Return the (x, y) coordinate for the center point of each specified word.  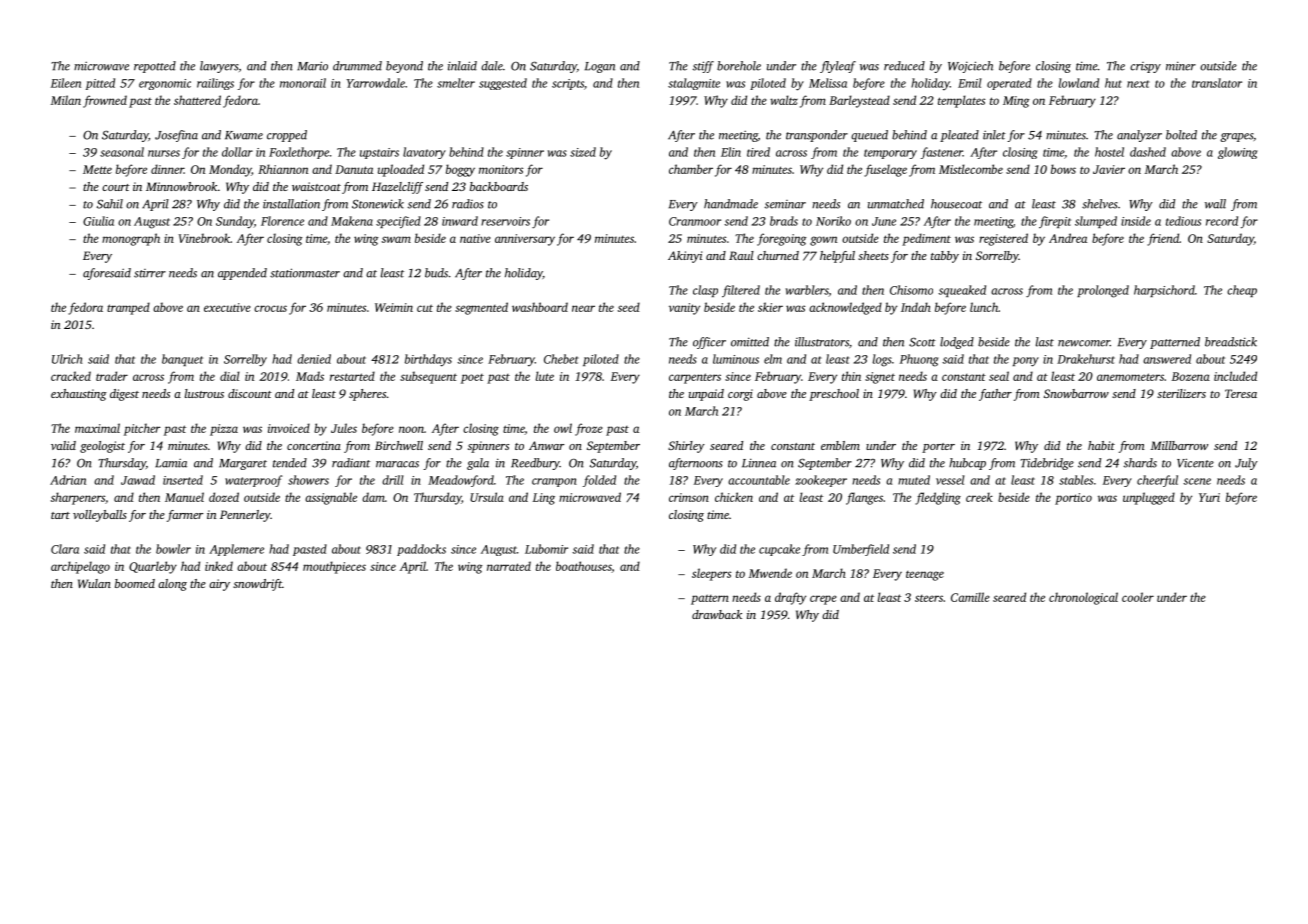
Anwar (546, 445)
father (995, 395)
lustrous (204, 393)
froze (589, 429)
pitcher (142, 429)
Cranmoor (695, 221)
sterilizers (1181, 393)
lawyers (219, 67)
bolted (1181, 135)
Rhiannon (283, 169)
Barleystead (859, 101)
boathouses (584, 567)
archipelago (80, 567)
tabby (945, 257)
